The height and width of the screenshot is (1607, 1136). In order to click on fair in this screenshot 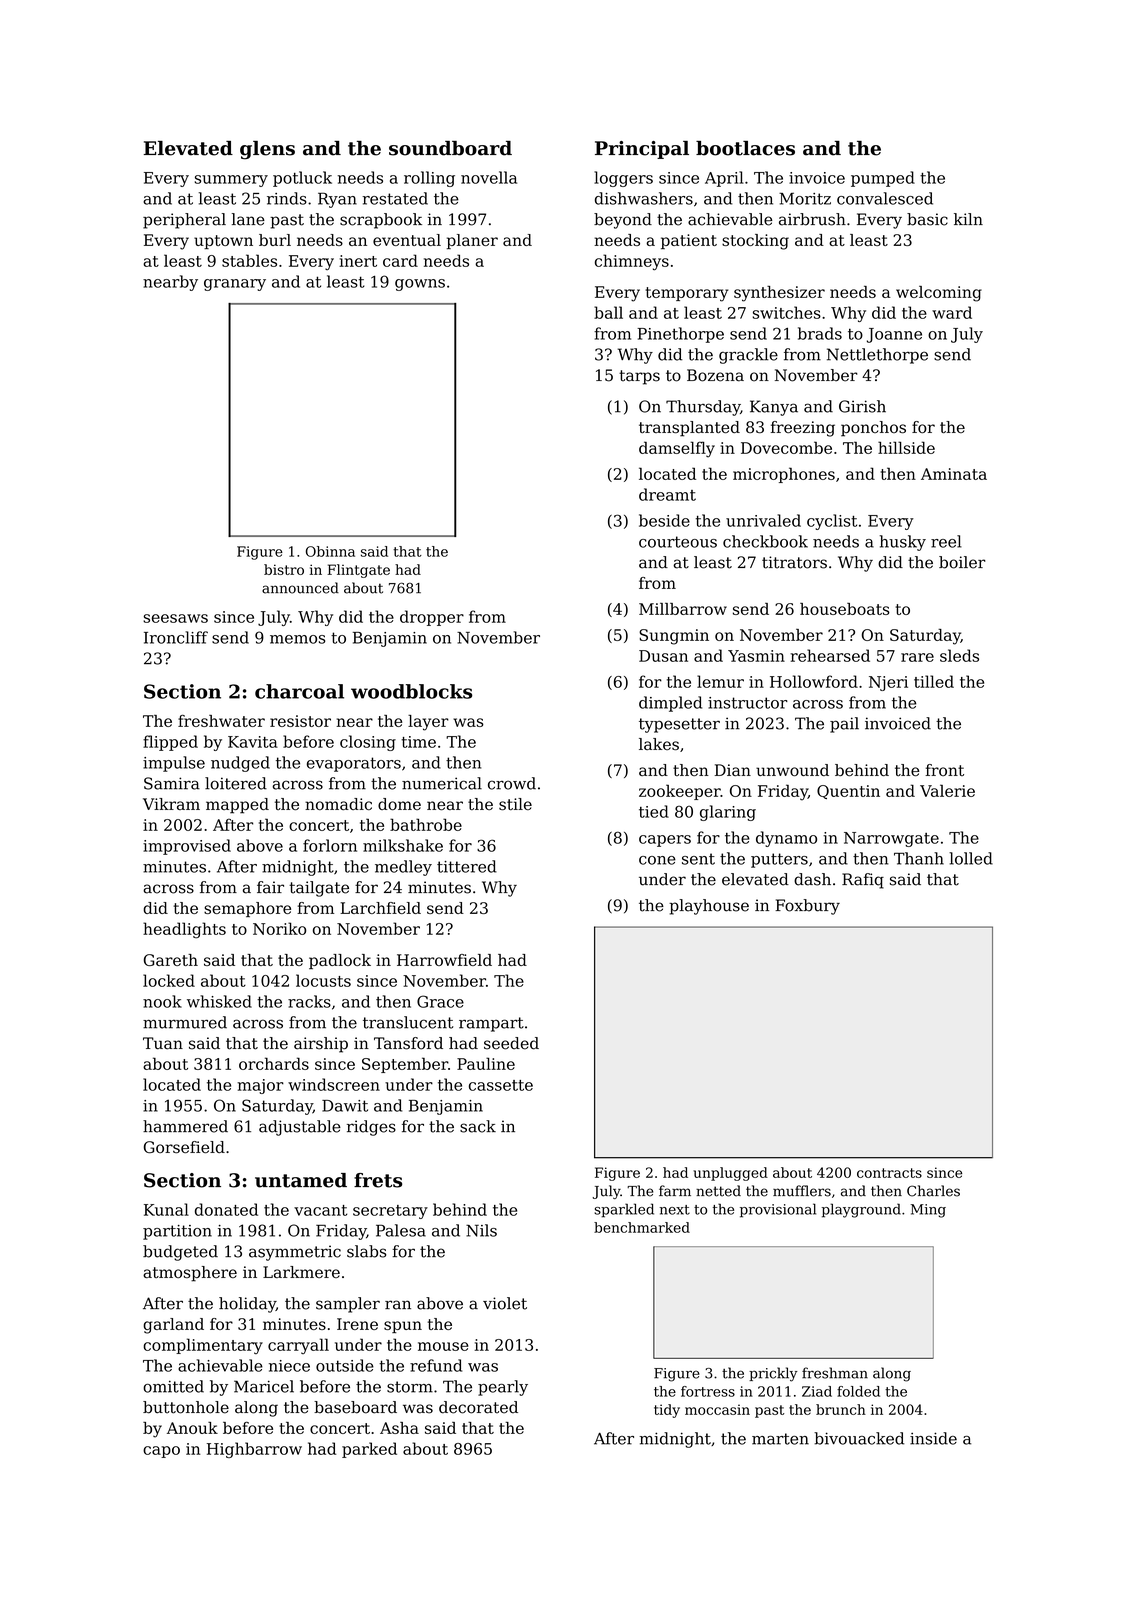, I will do `click(270, 887)`.
